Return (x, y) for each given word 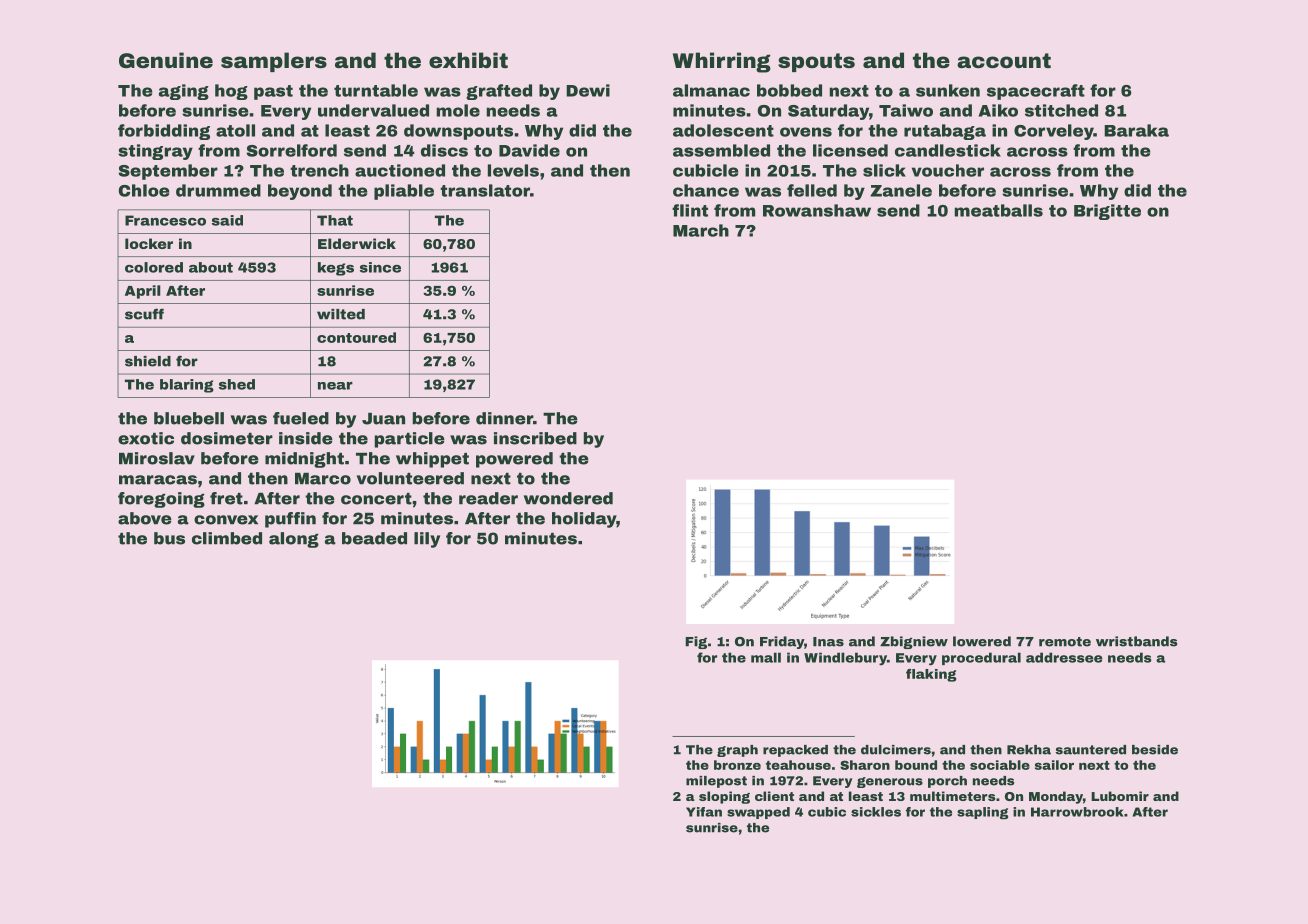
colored (154, 267)
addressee (1064, 657)
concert (376, 499)
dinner (504, 418)
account (1004, 60)
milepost (716, 782)
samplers (274, 62)
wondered (568, 498)
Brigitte (1107, 212)
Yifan (704, 812)
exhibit (468, 60)
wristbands (1136, 641)
